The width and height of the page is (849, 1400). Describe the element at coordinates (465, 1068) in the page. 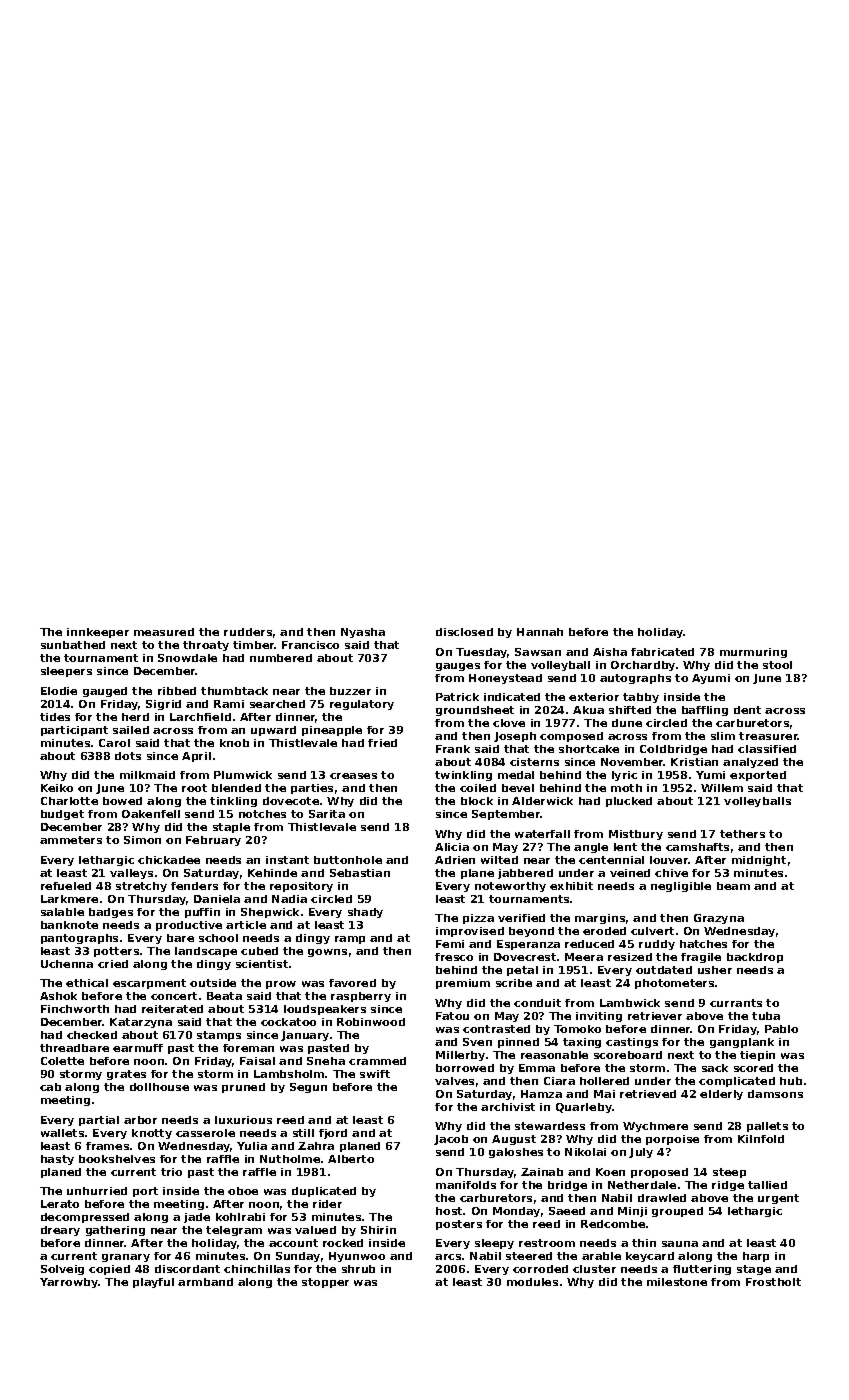

I see `borrowed` at that location.
